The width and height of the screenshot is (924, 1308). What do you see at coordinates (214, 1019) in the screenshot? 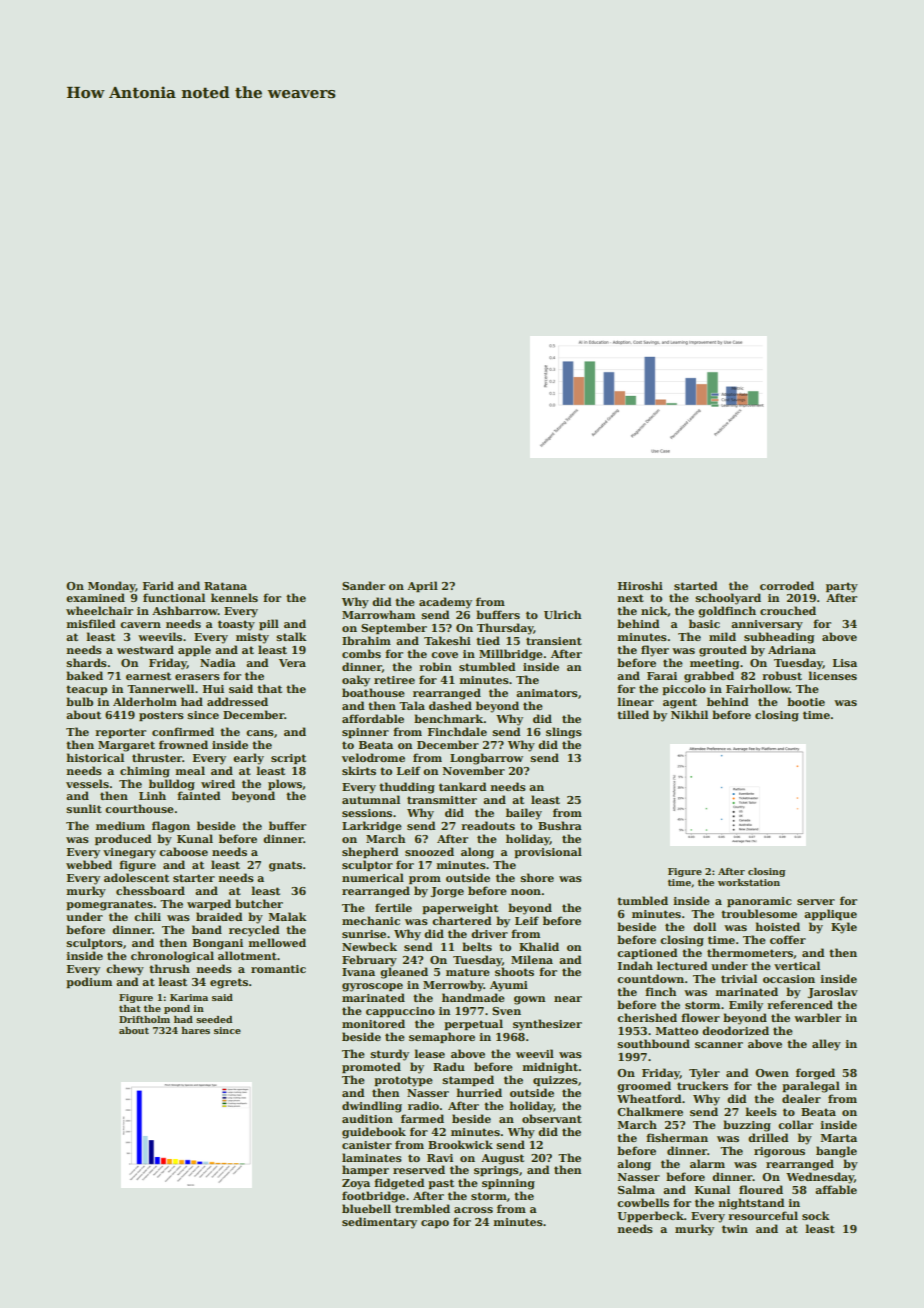
I see `seeded` at bounding box center [214, 1019].
